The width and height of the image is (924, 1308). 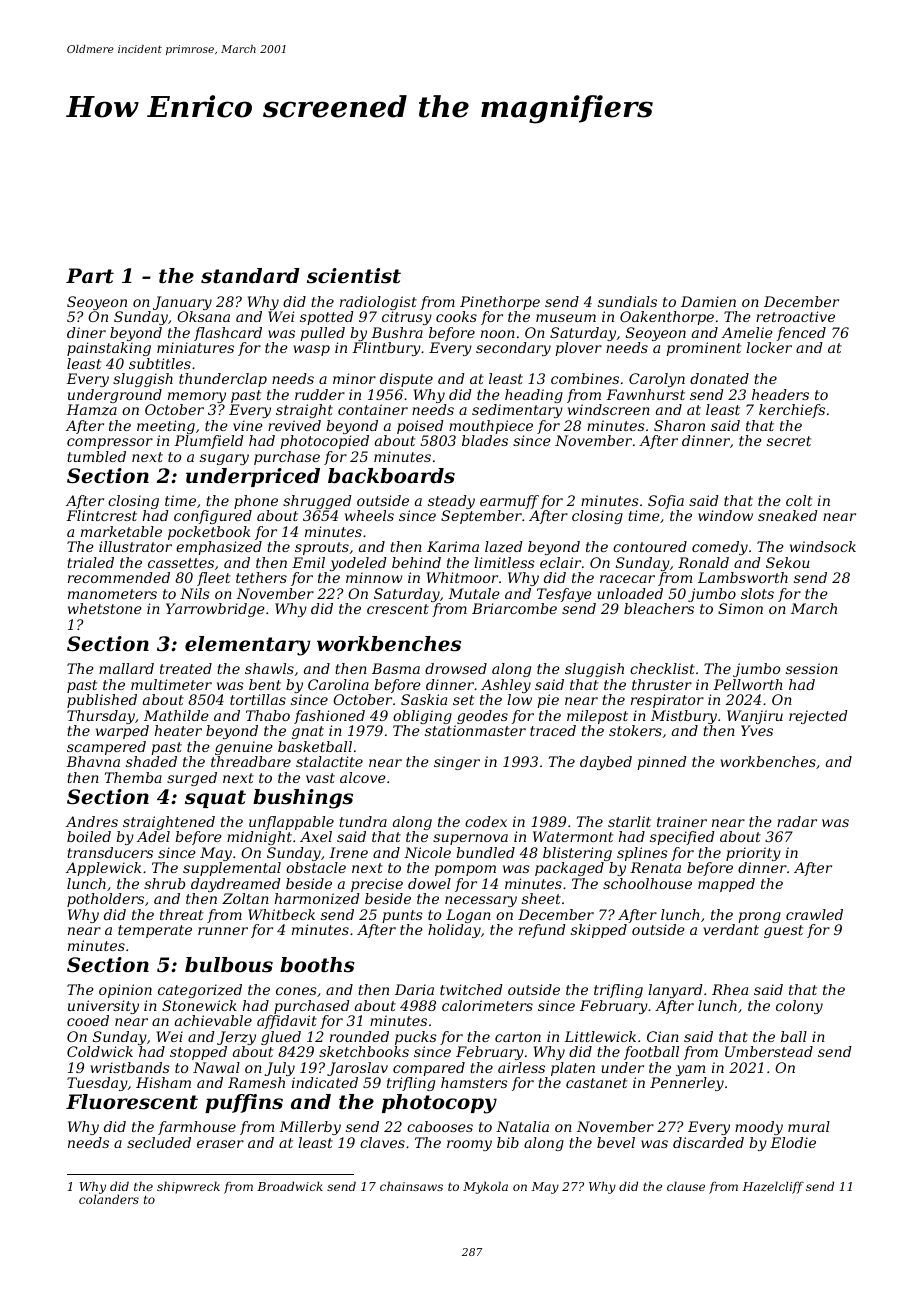 What do you see at coordinates (647, 883) in the image?
I see `schoolhouse` at bounding box center [647, 883].
